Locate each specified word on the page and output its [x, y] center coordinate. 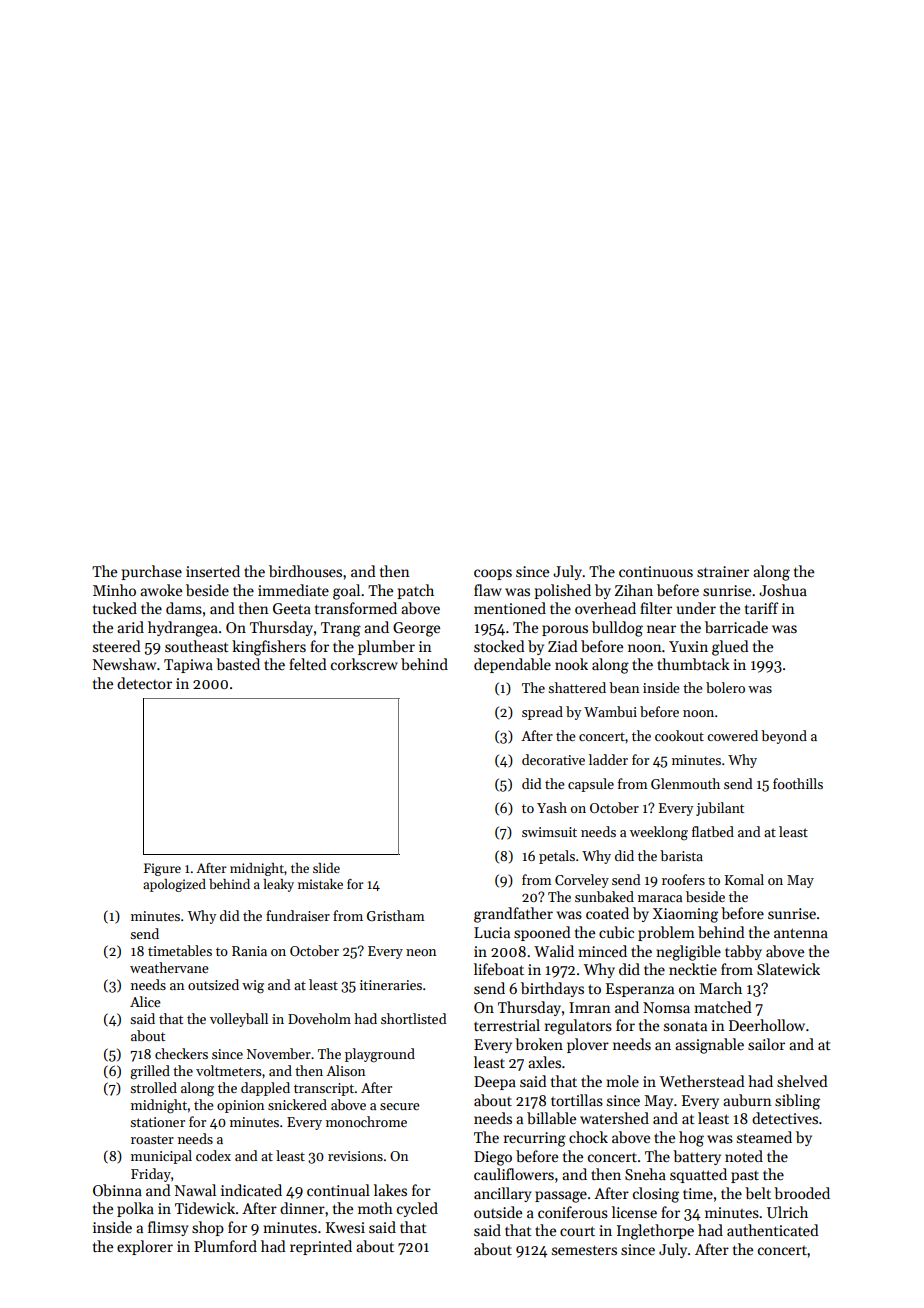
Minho [114, 590]
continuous [656, 571]
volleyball [239, 1020]
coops [493, 574]
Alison [345, 1070]
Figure [162, 869]
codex [213, 1155]
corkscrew [364, 664]
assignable [709, 1046]
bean [624, 687]
